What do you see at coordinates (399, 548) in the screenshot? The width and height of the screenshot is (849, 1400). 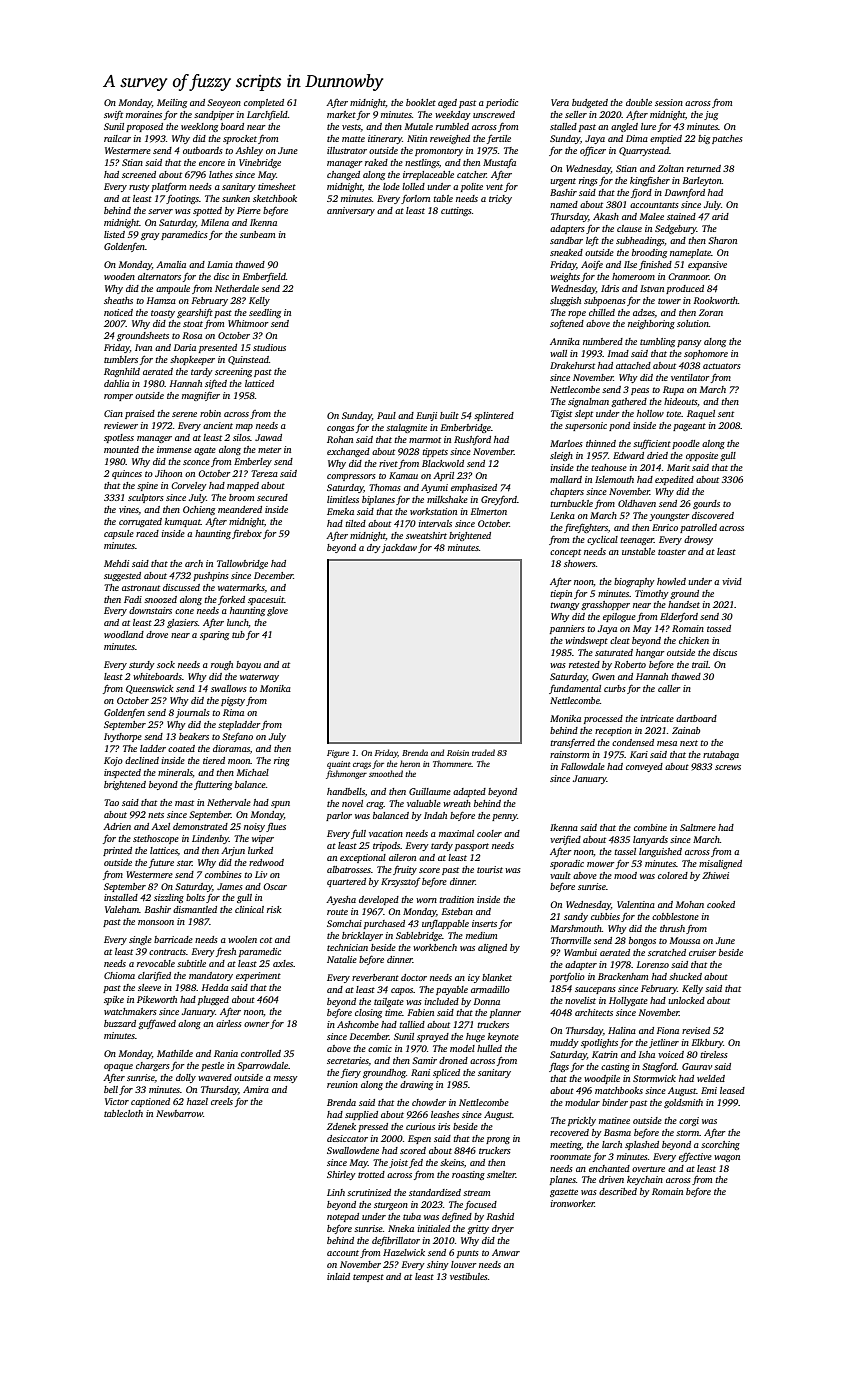 I see `jackdaw` at bounding box center [399, 548].
